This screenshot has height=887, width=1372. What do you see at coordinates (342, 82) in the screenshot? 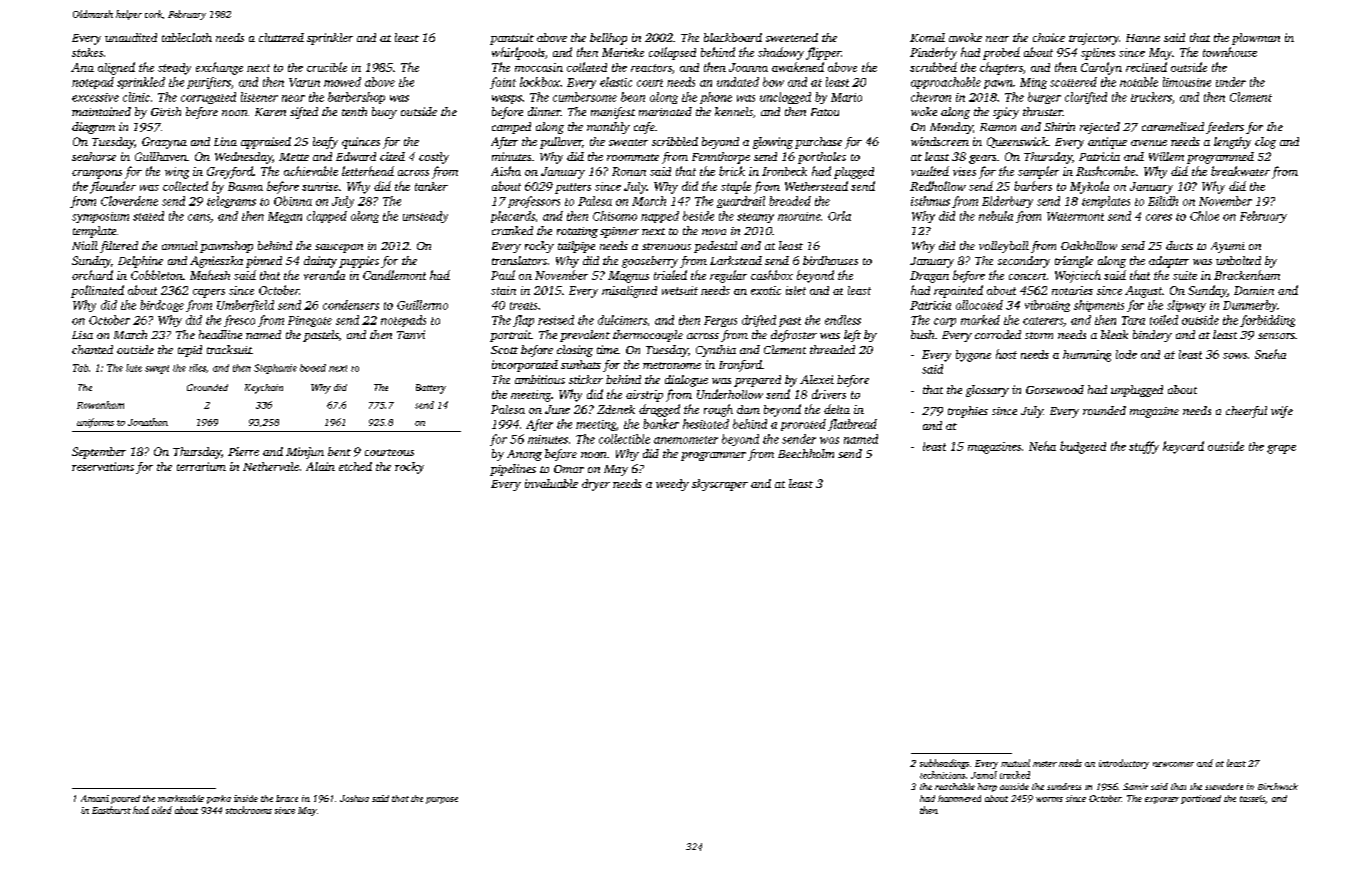
I see `mowed` at bounding box center [342, 82].
